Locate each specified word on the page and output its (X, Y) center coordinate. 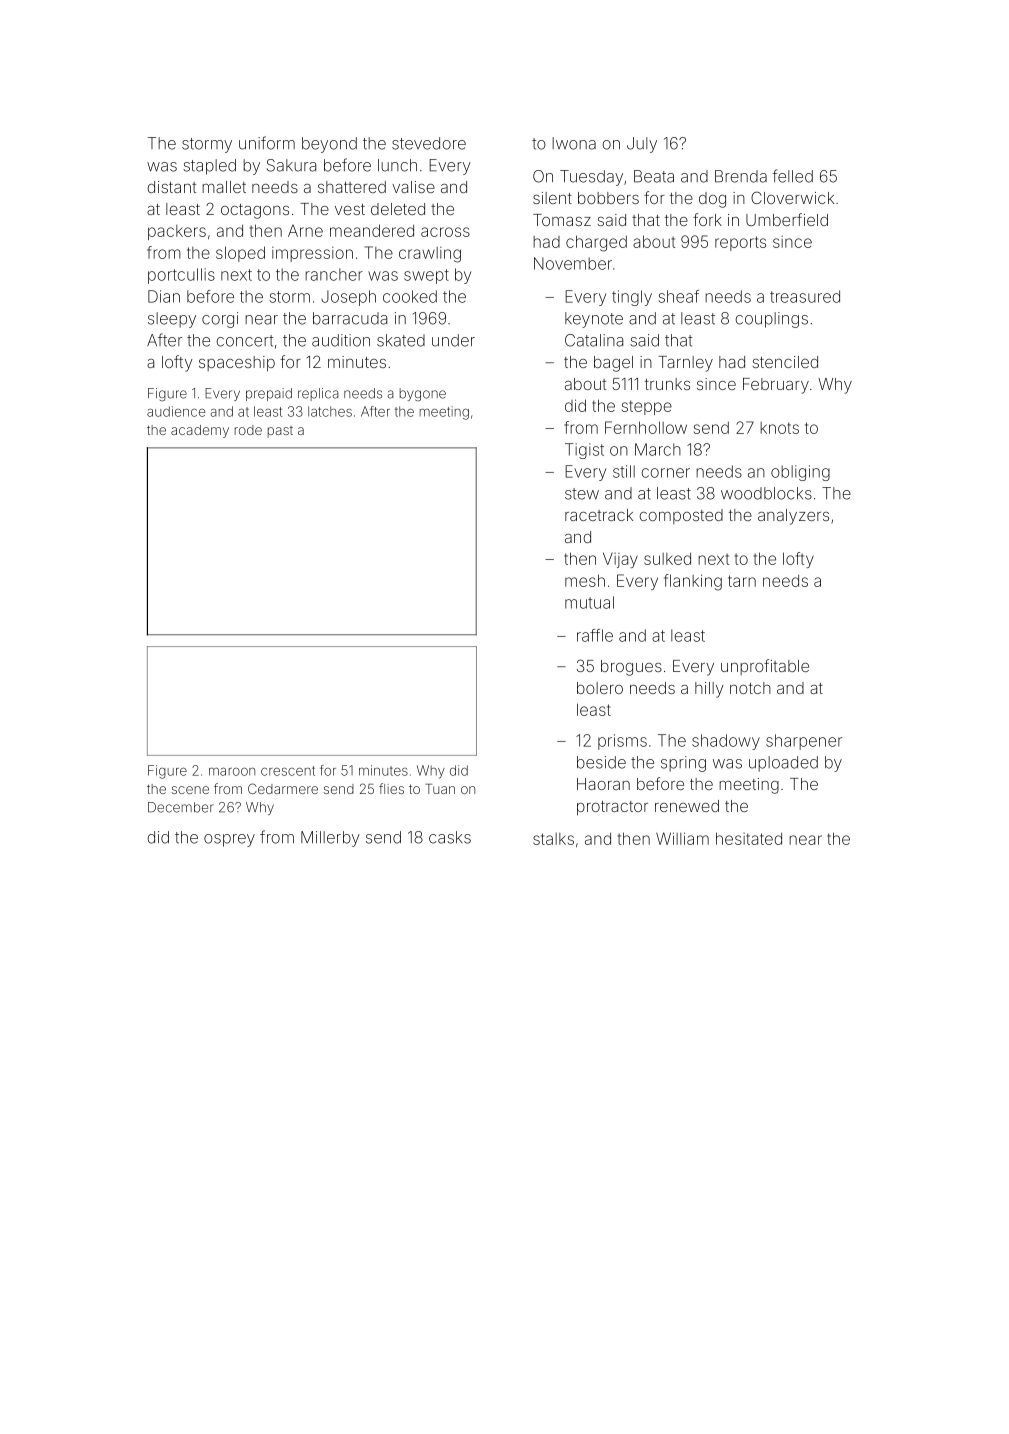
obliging (800, 473)
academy (200, 431)
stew (582, 494)
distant (171, 187)
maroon (232, 772)
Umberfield (787, 219)
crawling (430, 255)
